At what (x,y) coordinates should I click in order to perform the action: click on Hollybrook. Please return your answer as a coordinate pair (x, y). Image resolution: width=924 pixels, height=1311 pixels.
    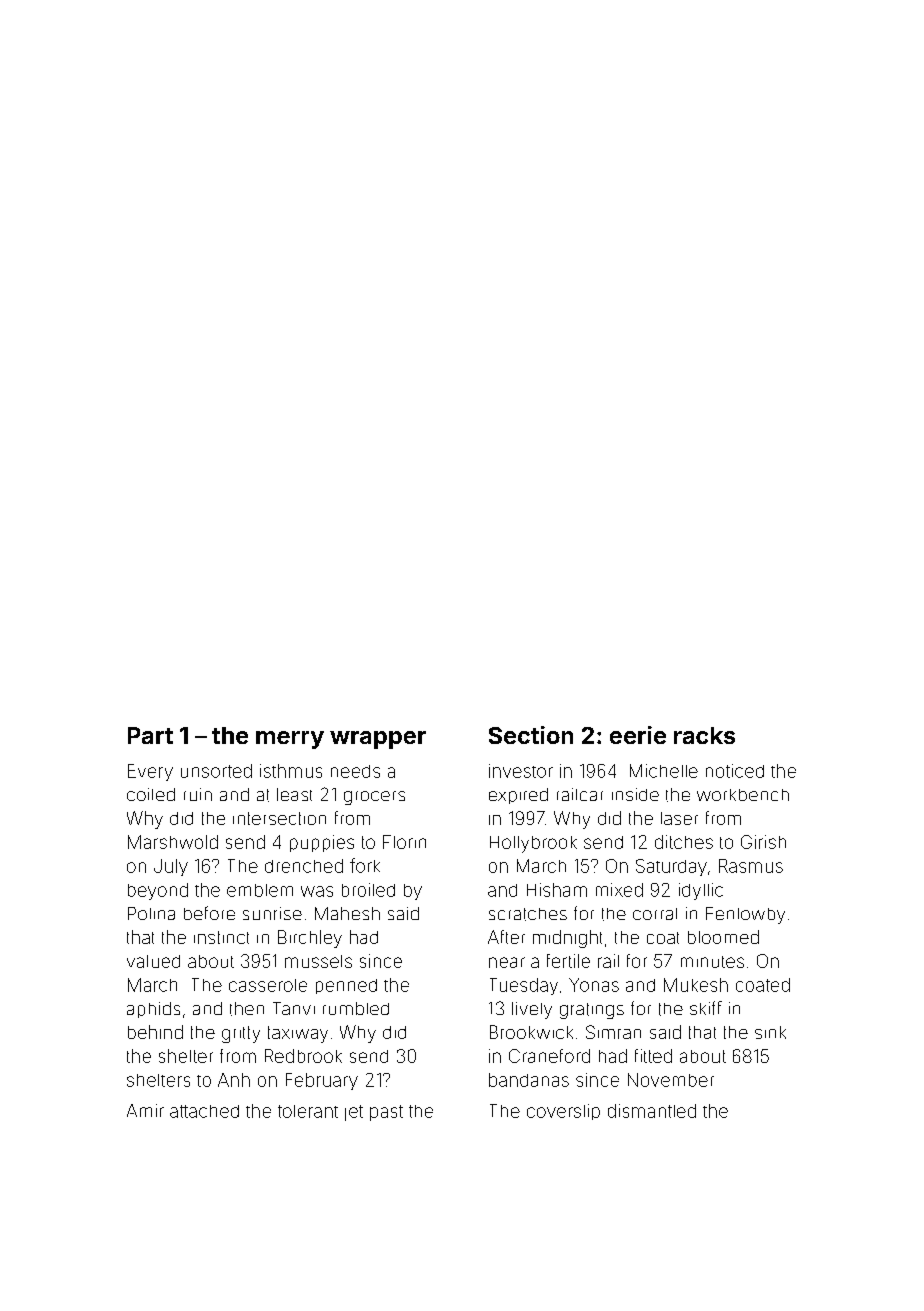
    Looking at the image, I should click on (533, 844).
